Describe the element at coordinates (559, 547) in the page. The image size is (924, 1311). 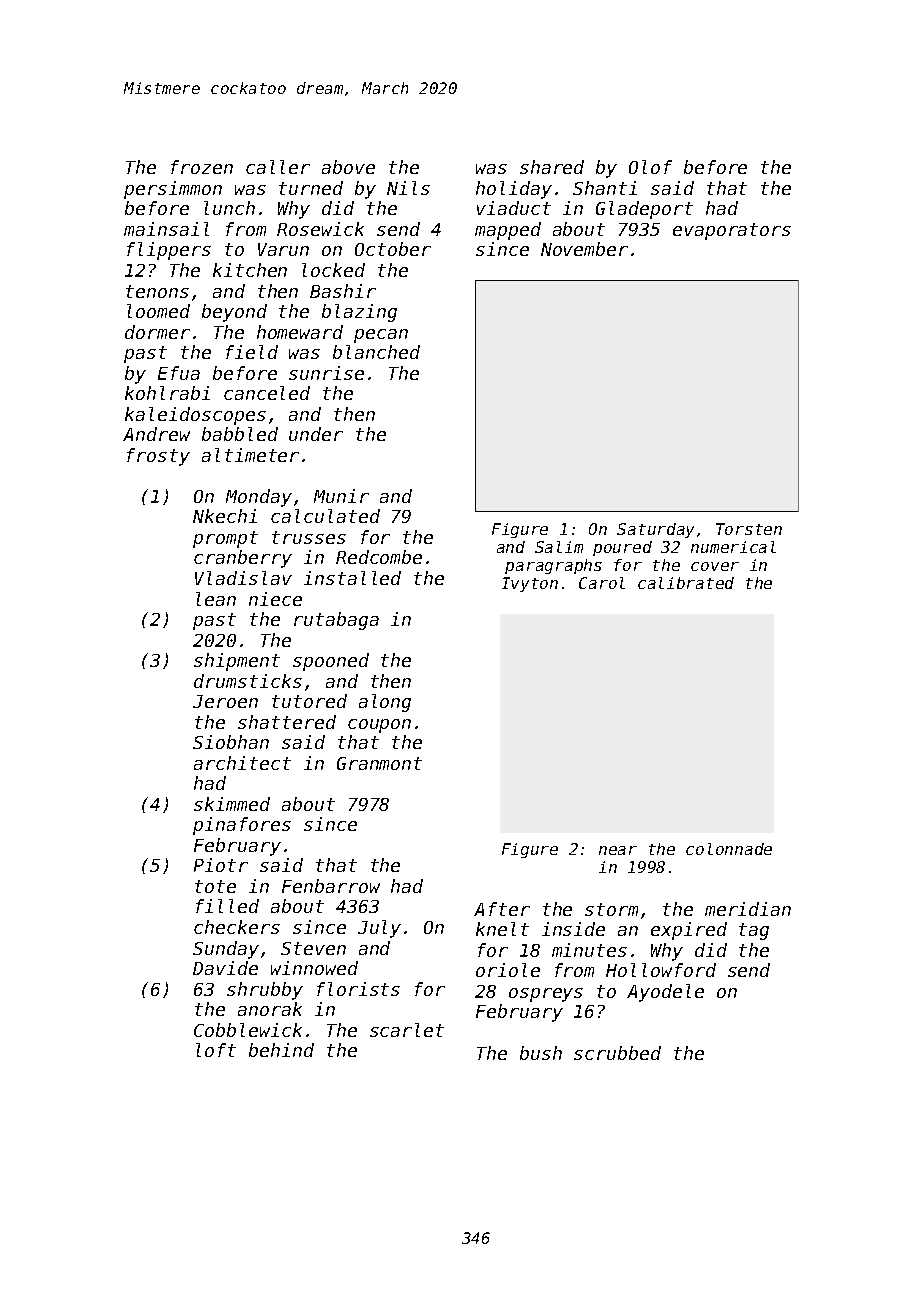
I see `Salim` at that location.
